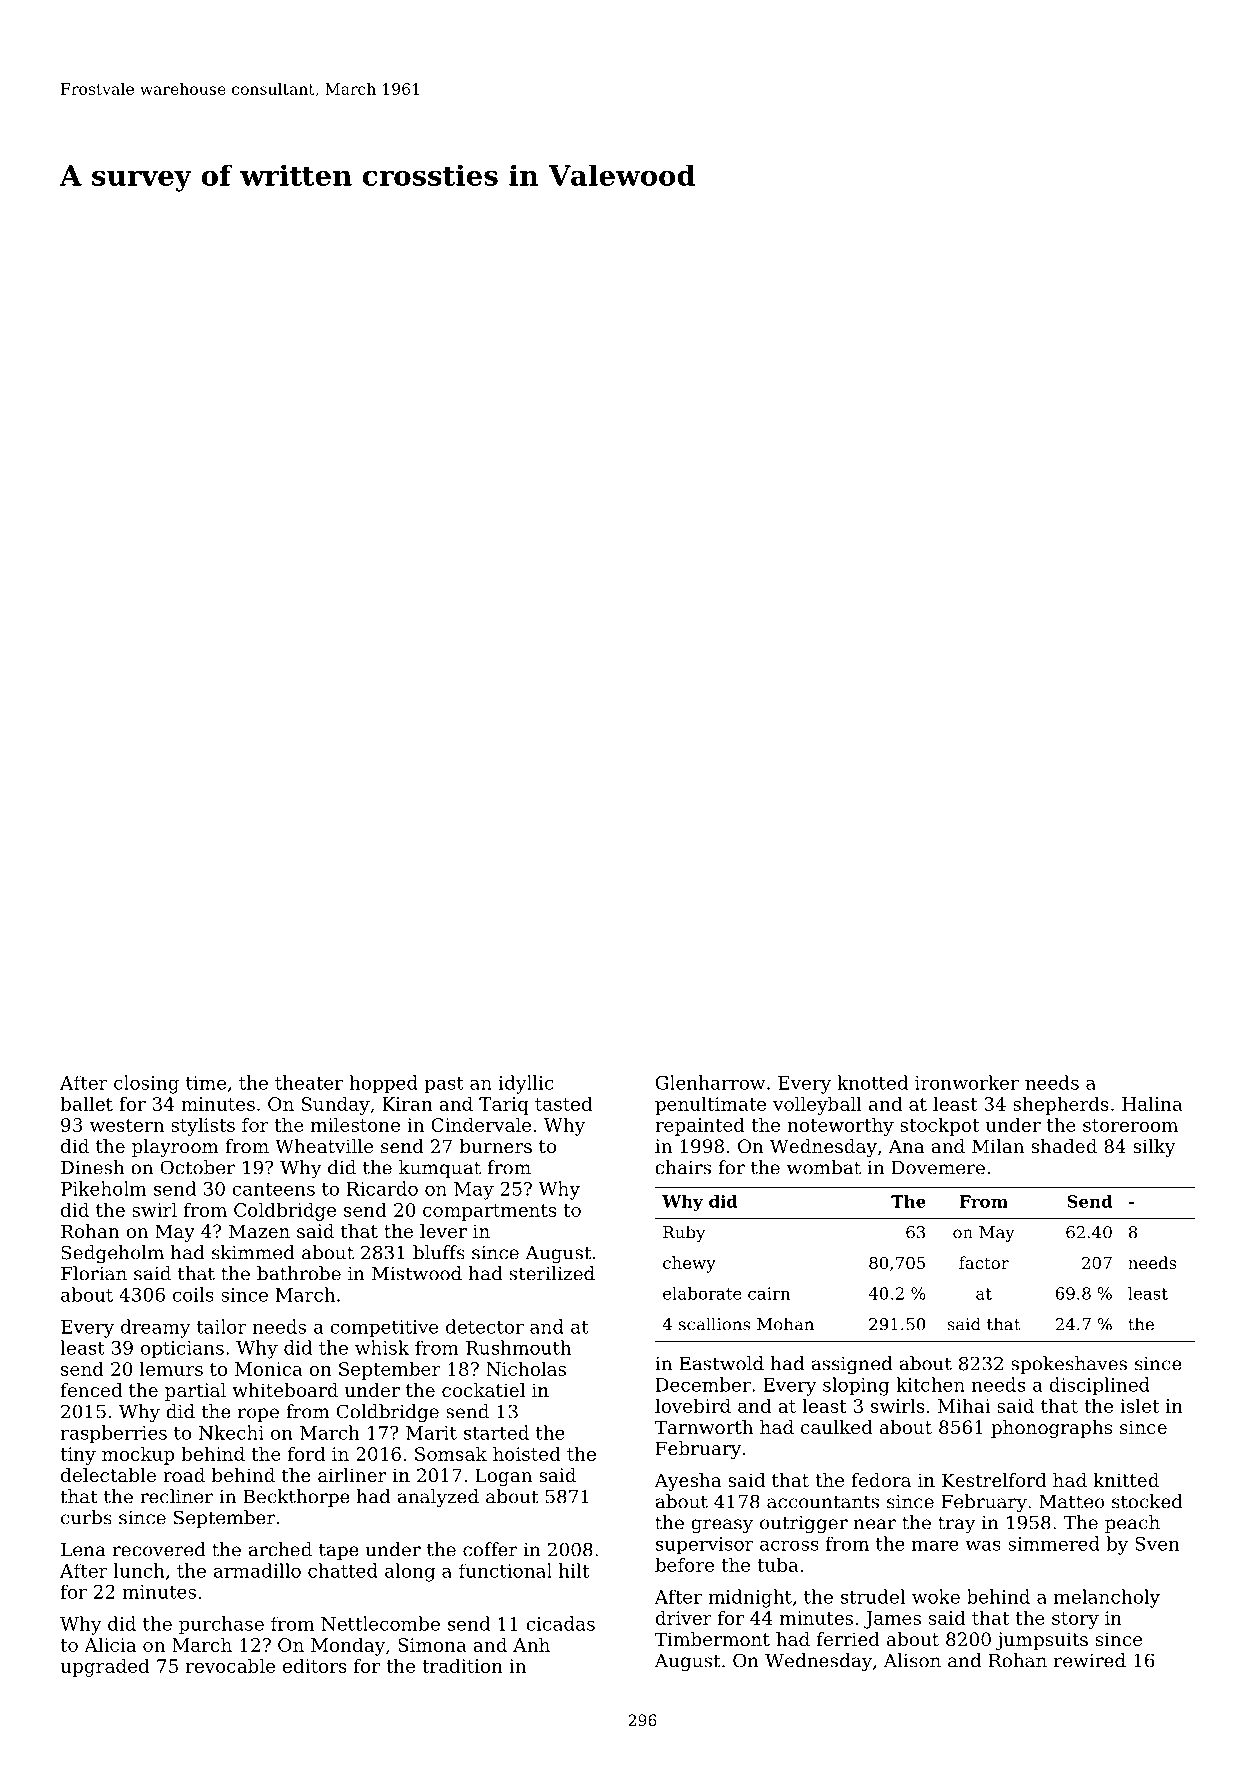 This screenshot has width=1255, height=1775. I want to click on Glenharrow, so click(711, 1082).
